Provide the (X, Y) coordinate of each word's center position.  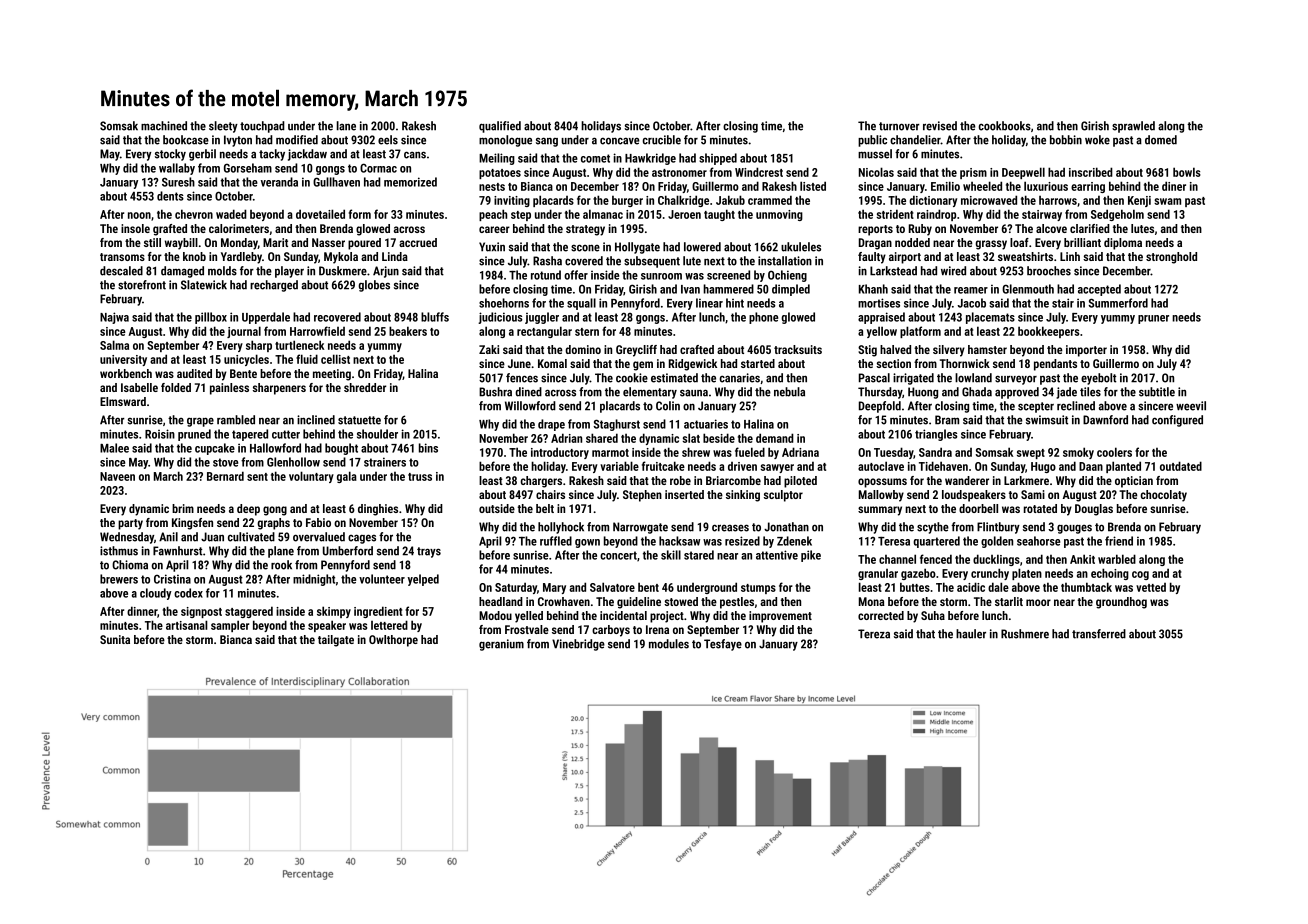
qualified (500, 127)
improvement (780, 617)
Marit (275, 242)
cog (1140, 575)
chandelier (915, 140)
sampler (230, 626)
